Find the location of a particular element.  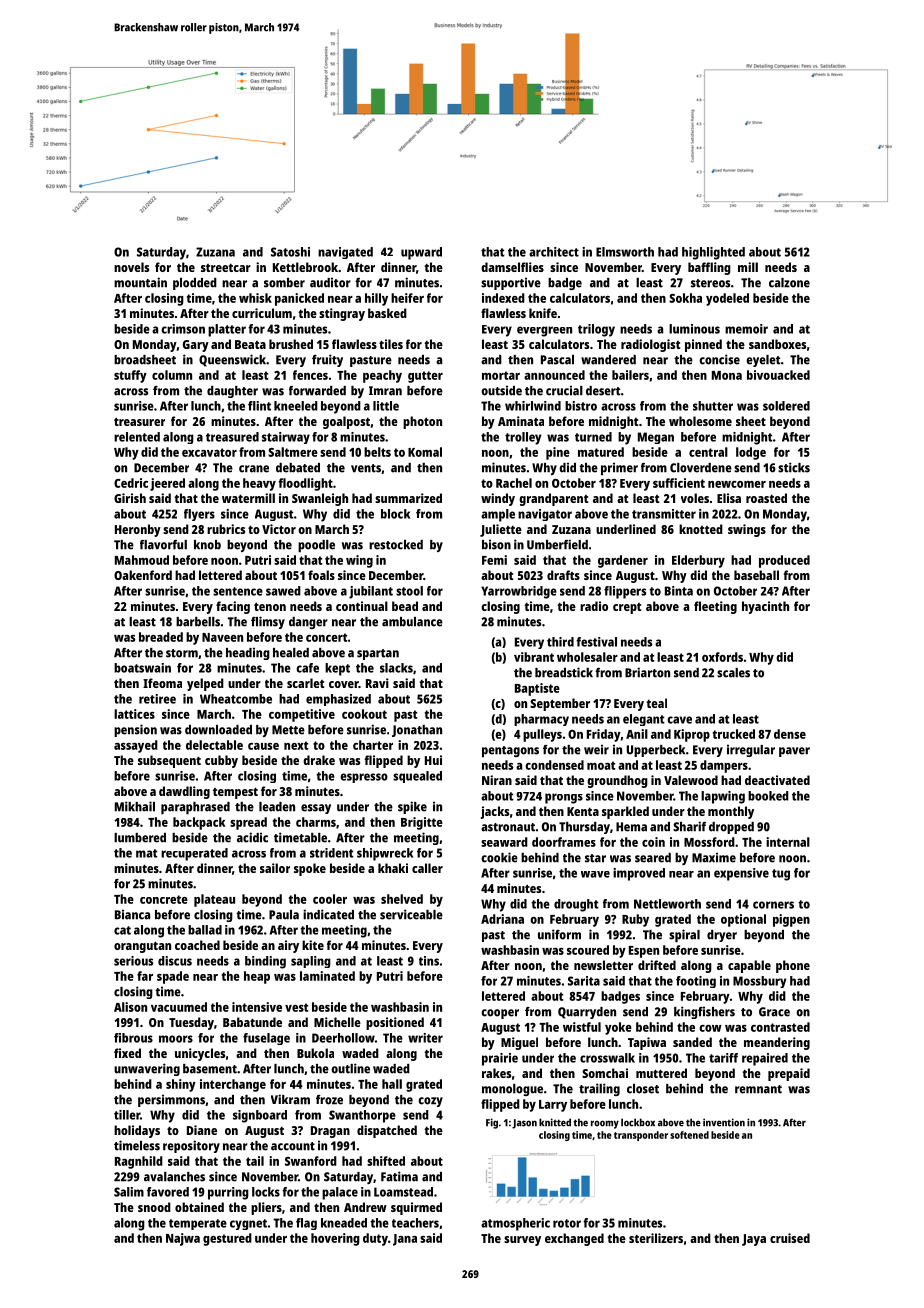

Satoshi is located at coordinates (290, 252).
